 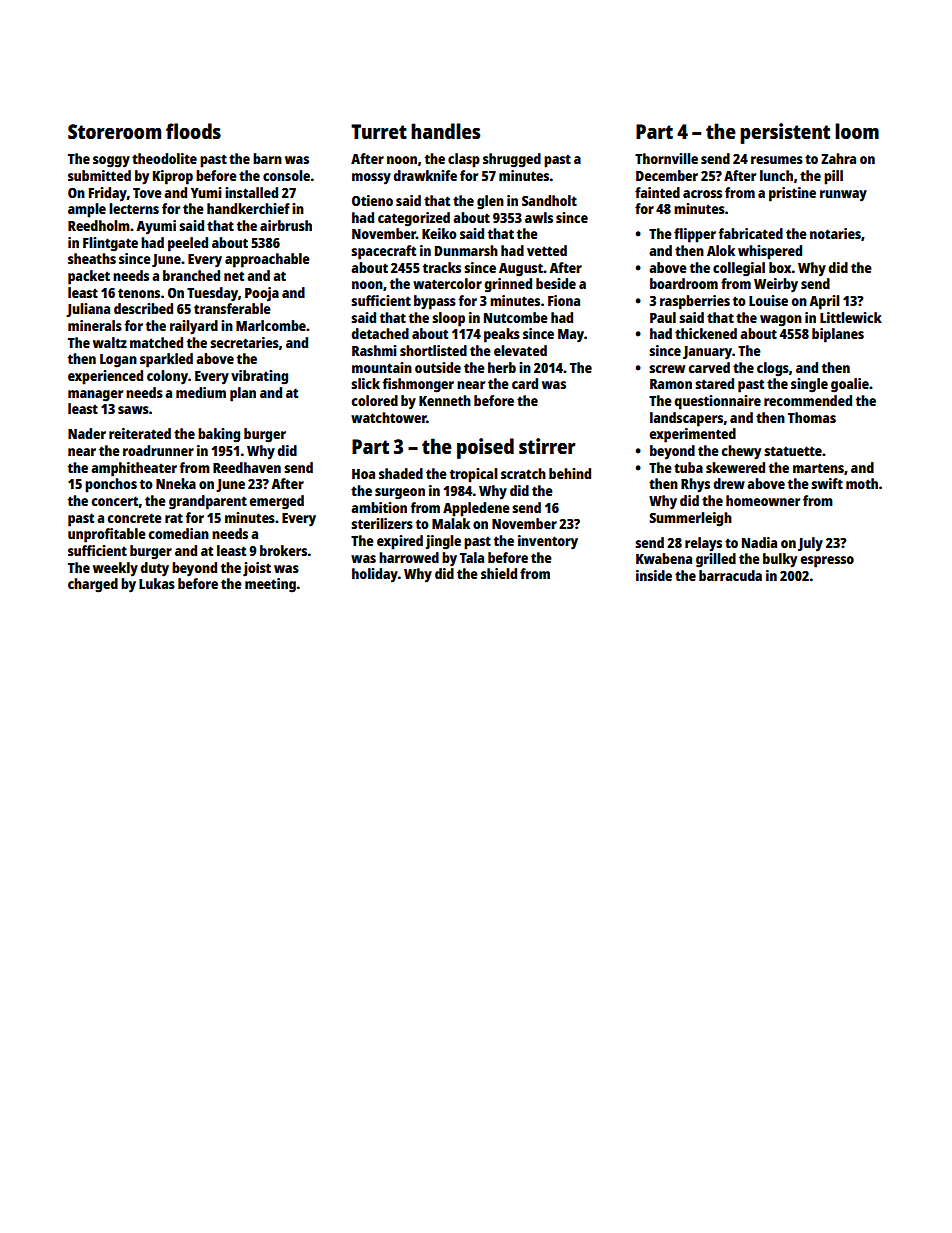 I want to click on categorized, so click(x=414, y=219).
